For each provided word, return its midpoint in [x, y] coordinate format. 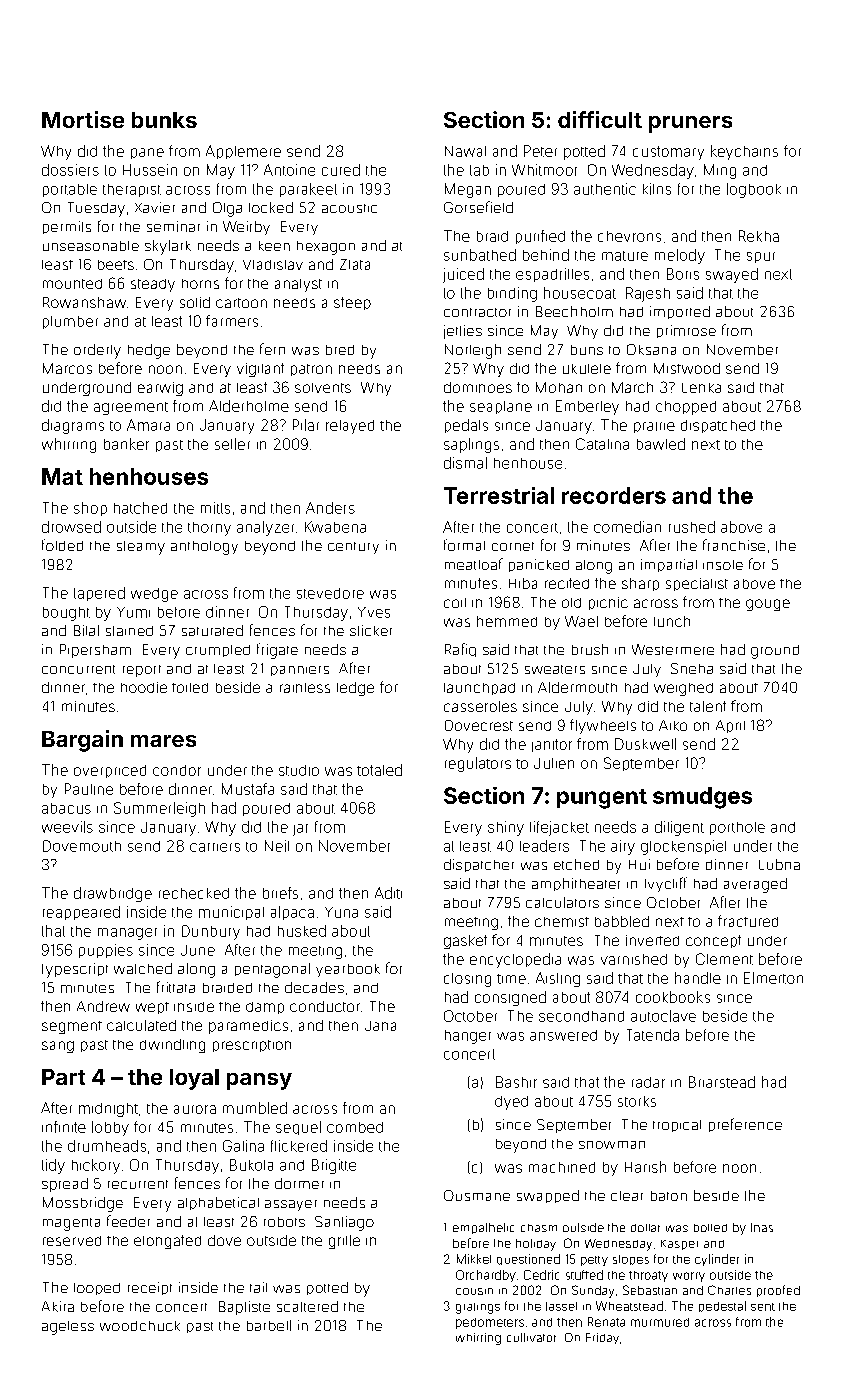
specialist [697, 584]
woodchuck [140, 1326]
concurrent [78, 669]
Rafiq [460, 650]
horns [200, 284]
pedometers [490, 1323]
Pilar [306, 425]
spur [761, 257]
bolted [710, 1228]
